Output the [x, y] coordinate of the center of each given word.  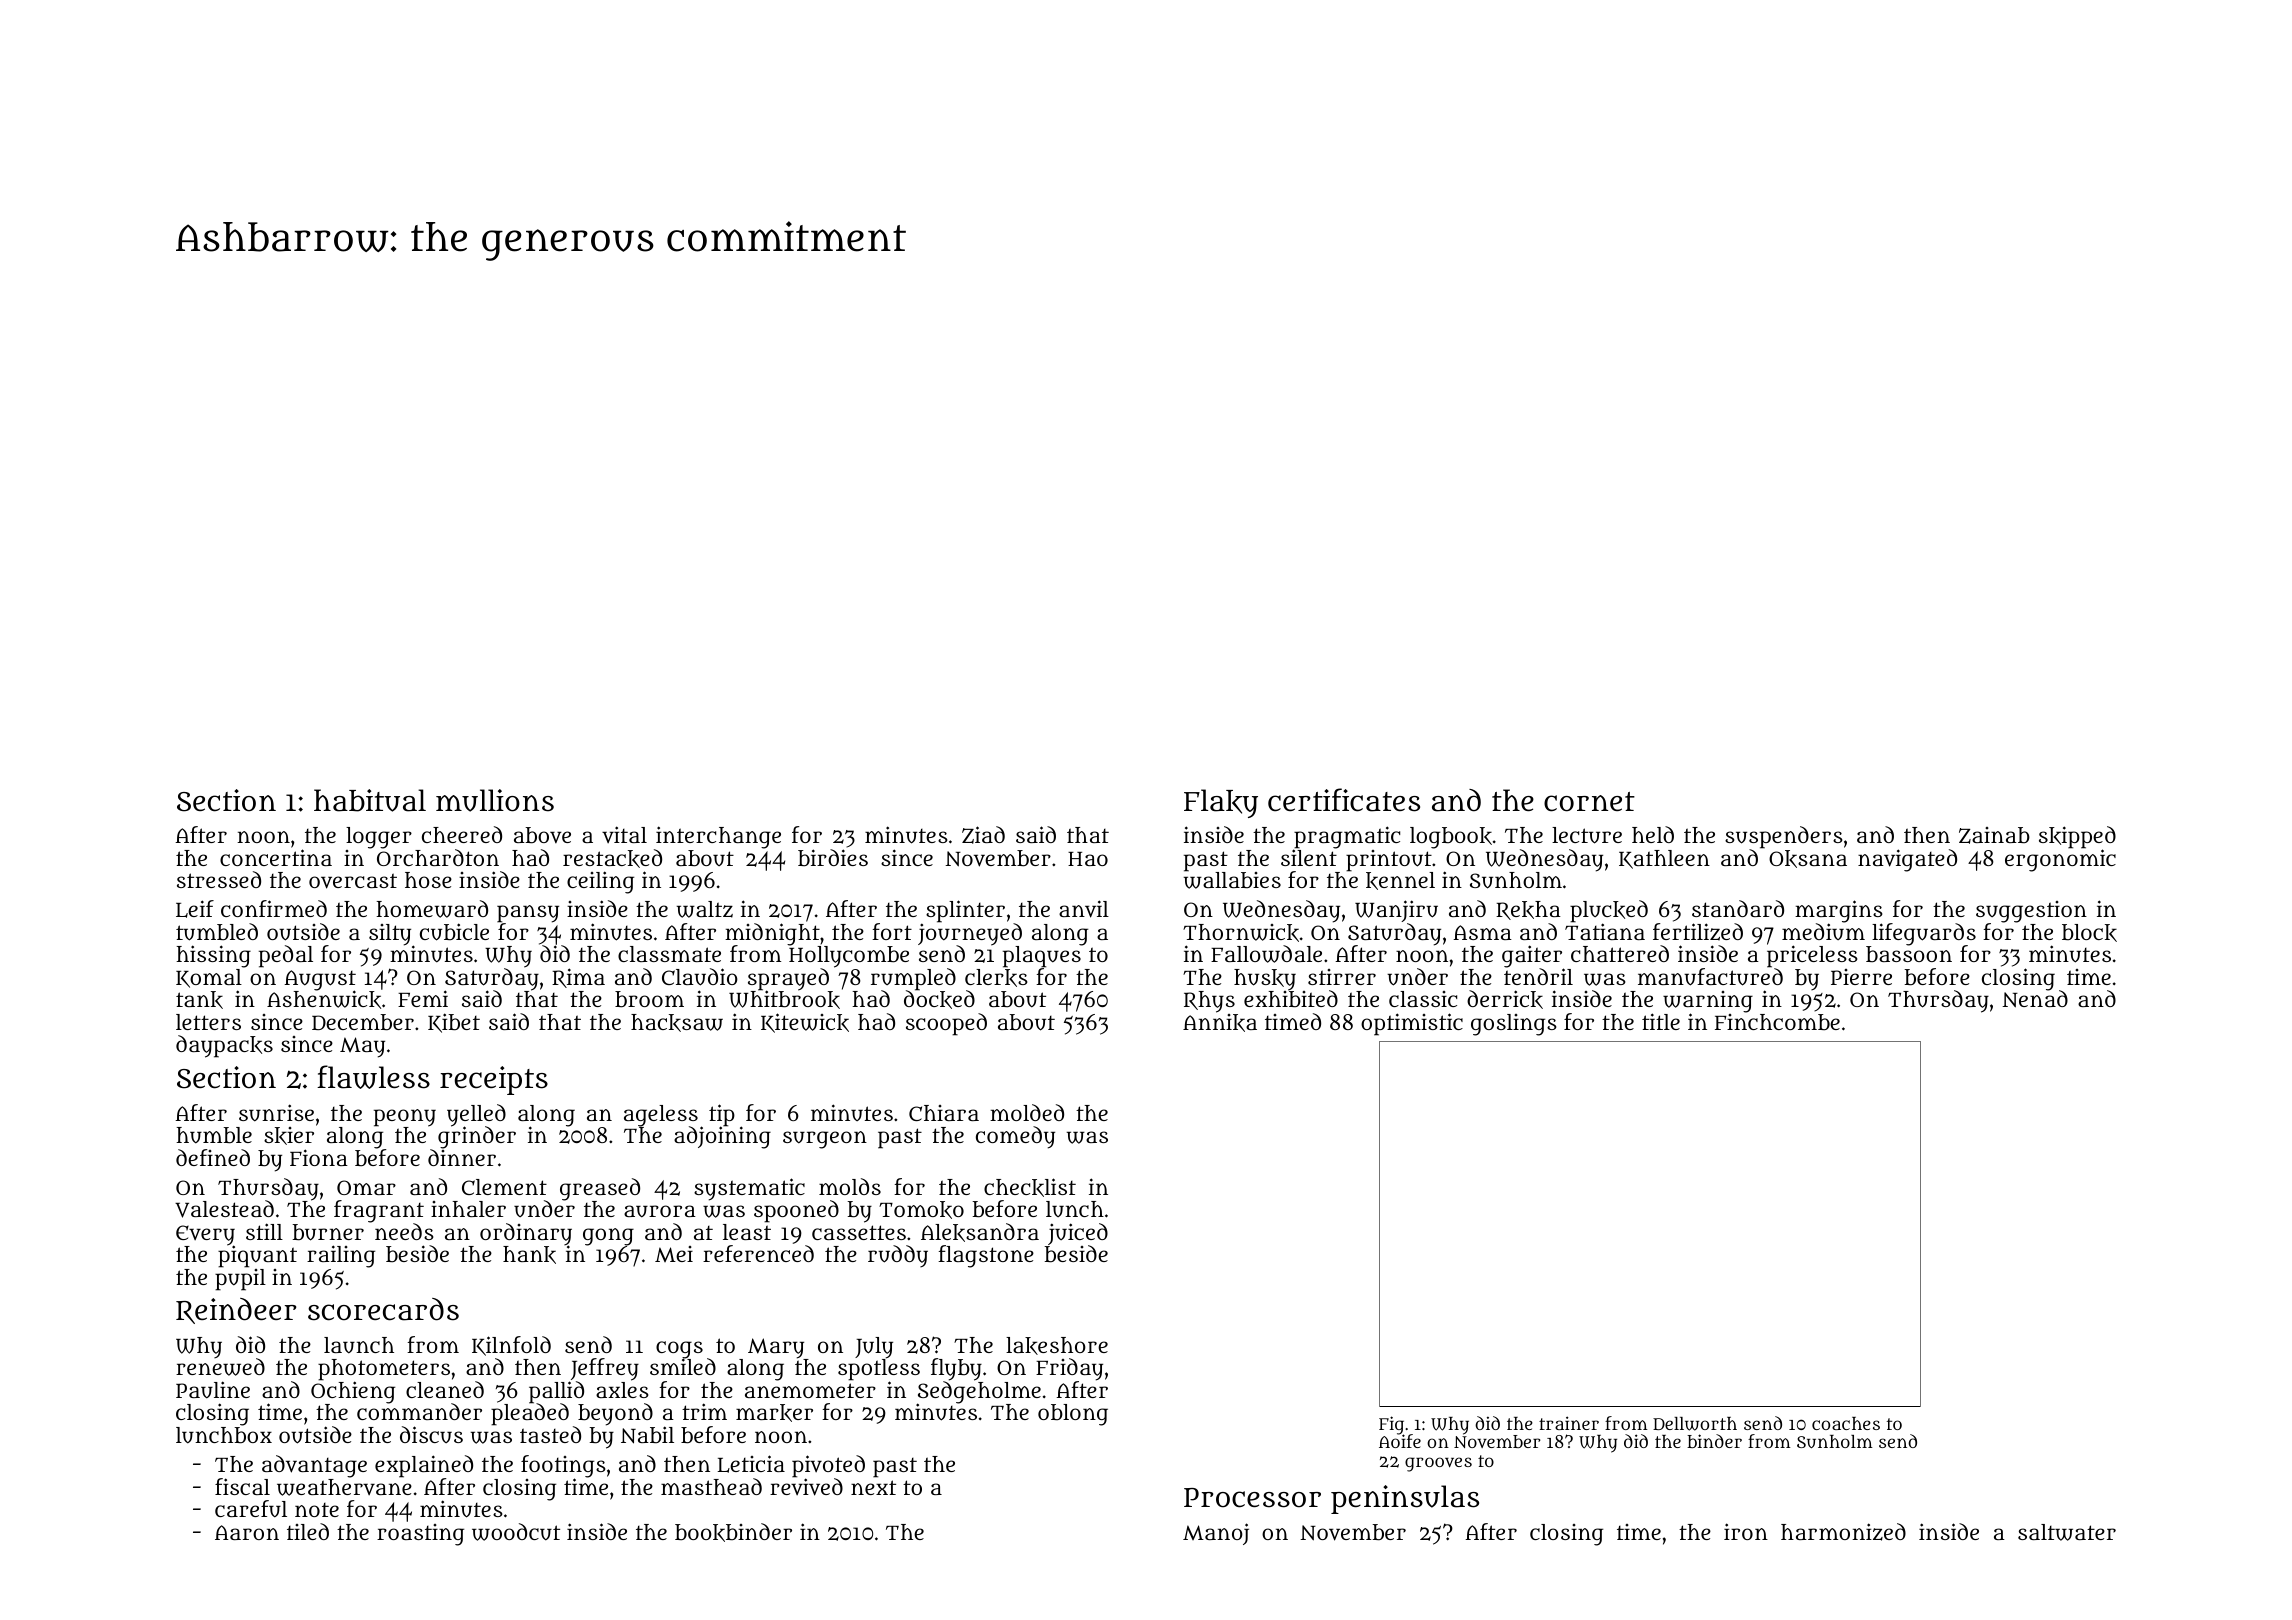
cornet [1589, 802]
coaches [1846, 1423]
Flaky [1221, 803]
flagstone [986, 1256]
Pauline [213, 1389]
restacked [612, 858]
